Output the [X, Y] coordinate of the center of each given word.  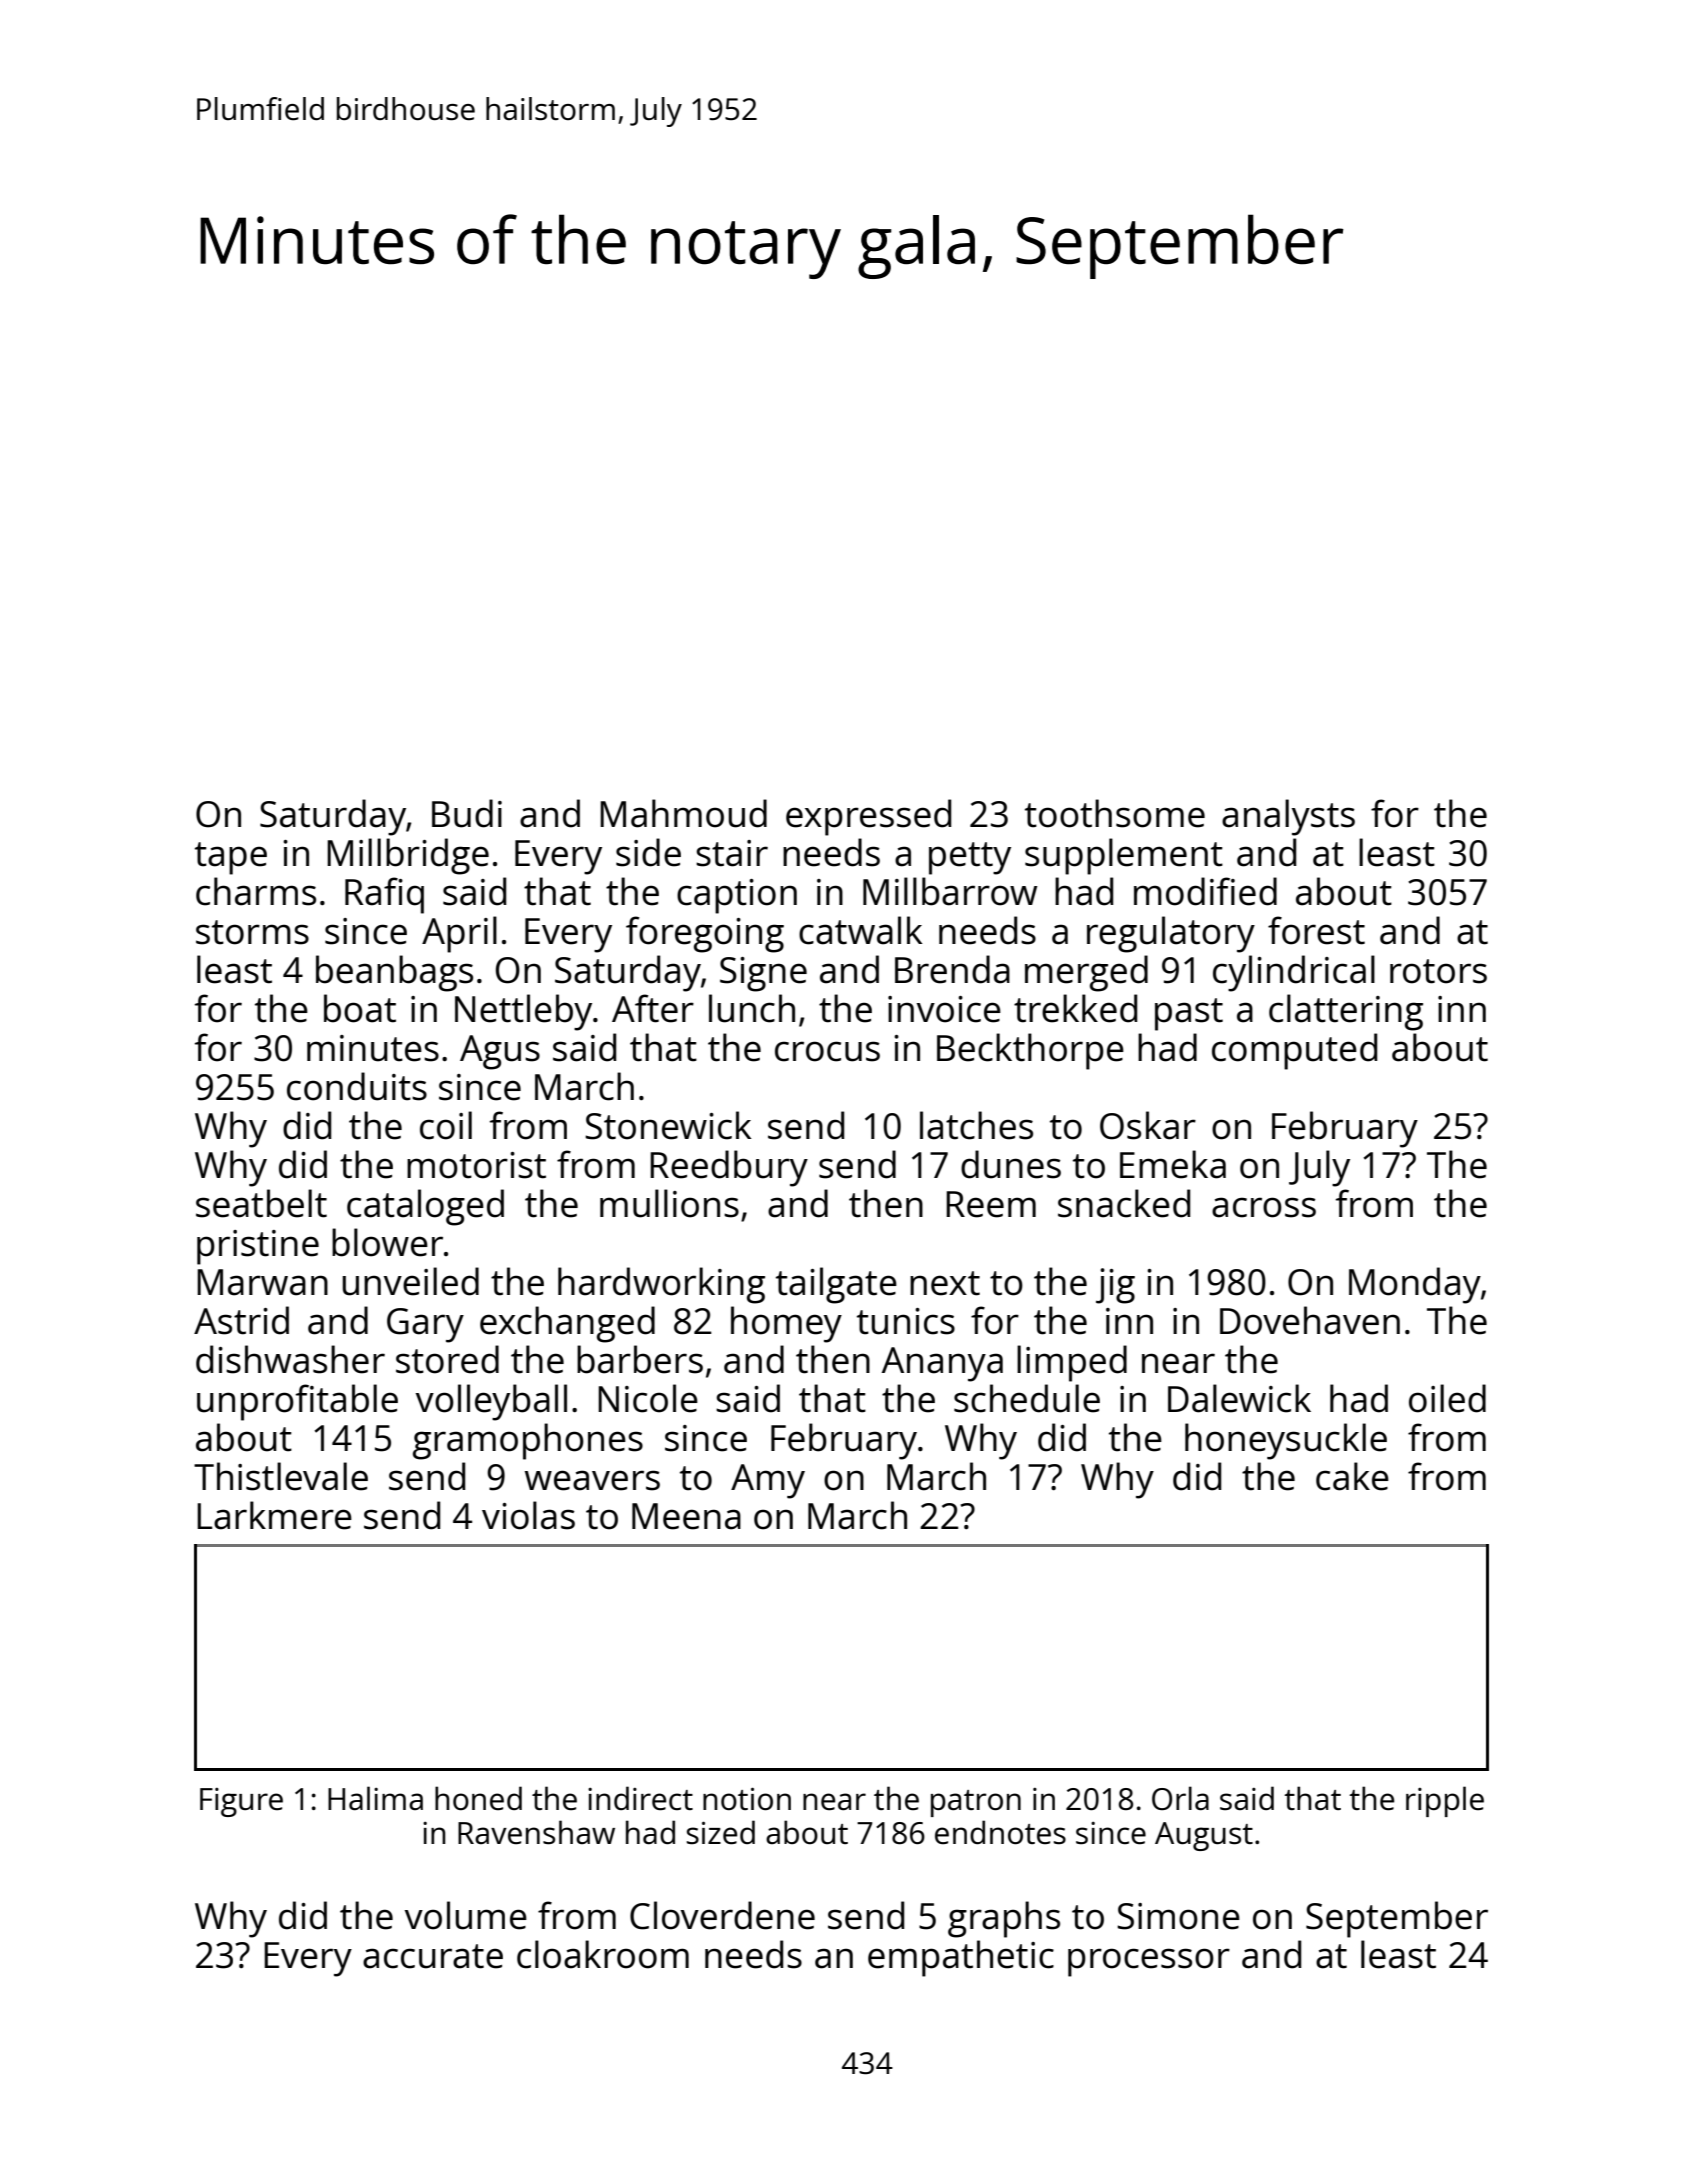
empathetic [961, 1958]
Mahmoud [683, 813]
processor [1149, 1962]
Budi [467, 813]
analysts [1288, 817]
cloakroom [603, 1954]
